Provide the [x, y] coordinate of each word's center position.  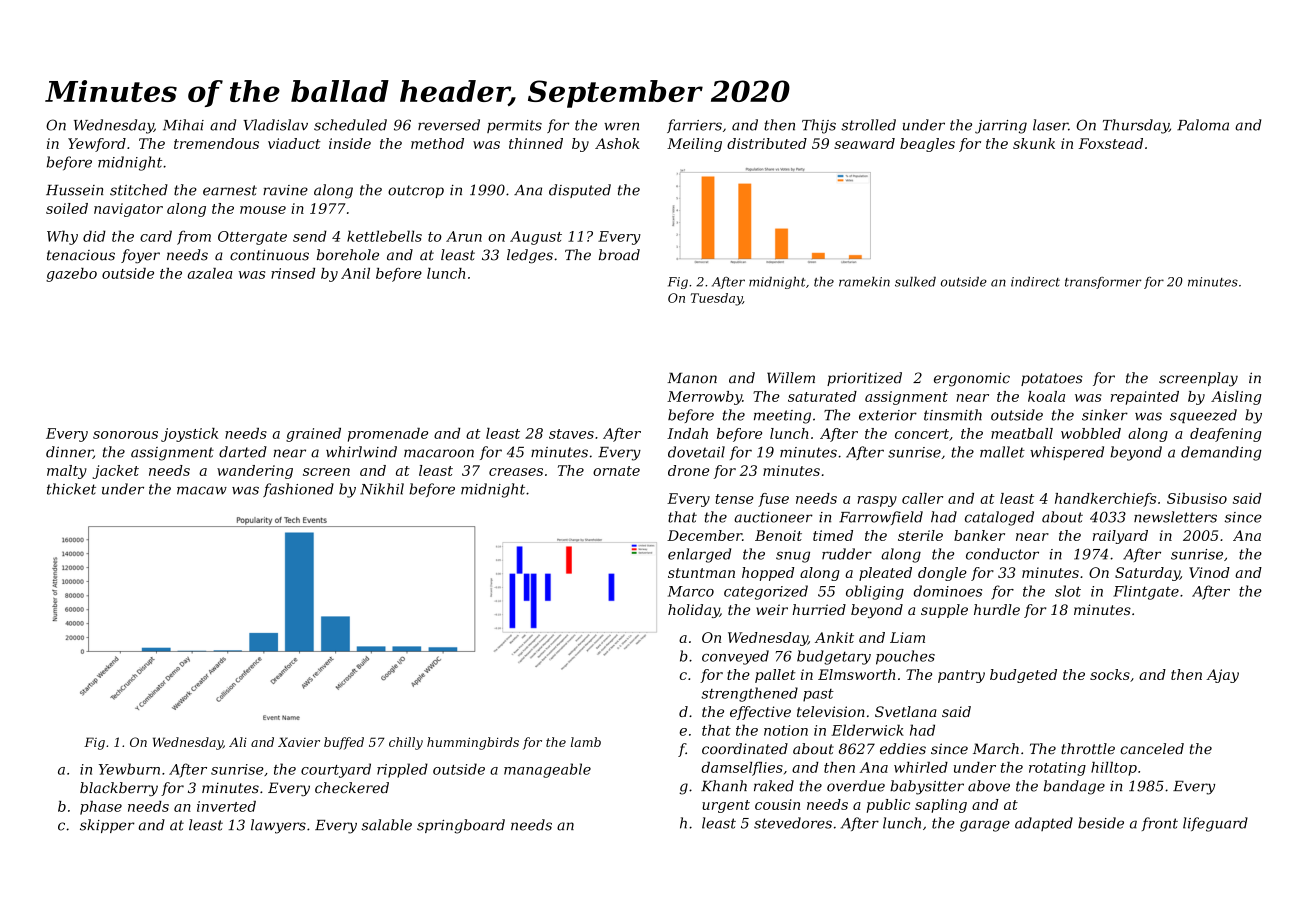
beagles [927, 145]
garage [985, 826]
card [156, 236]
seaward [864, 143]
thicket [71, 489]
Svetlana [906, 711]
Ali [238, 742]
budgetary [834, 657]
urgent [726, 806]
